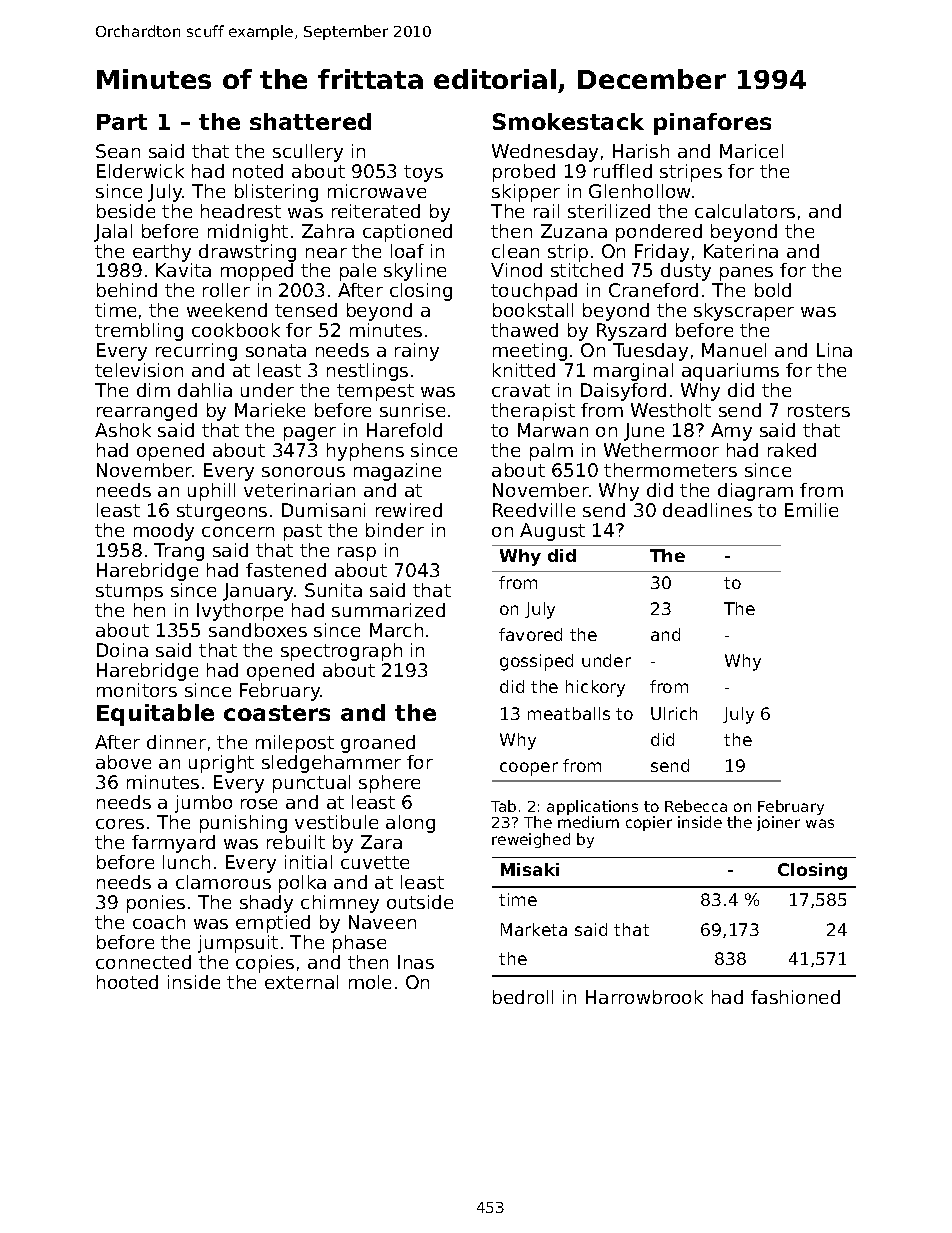  I want to click on Part, so click(122, 122).
